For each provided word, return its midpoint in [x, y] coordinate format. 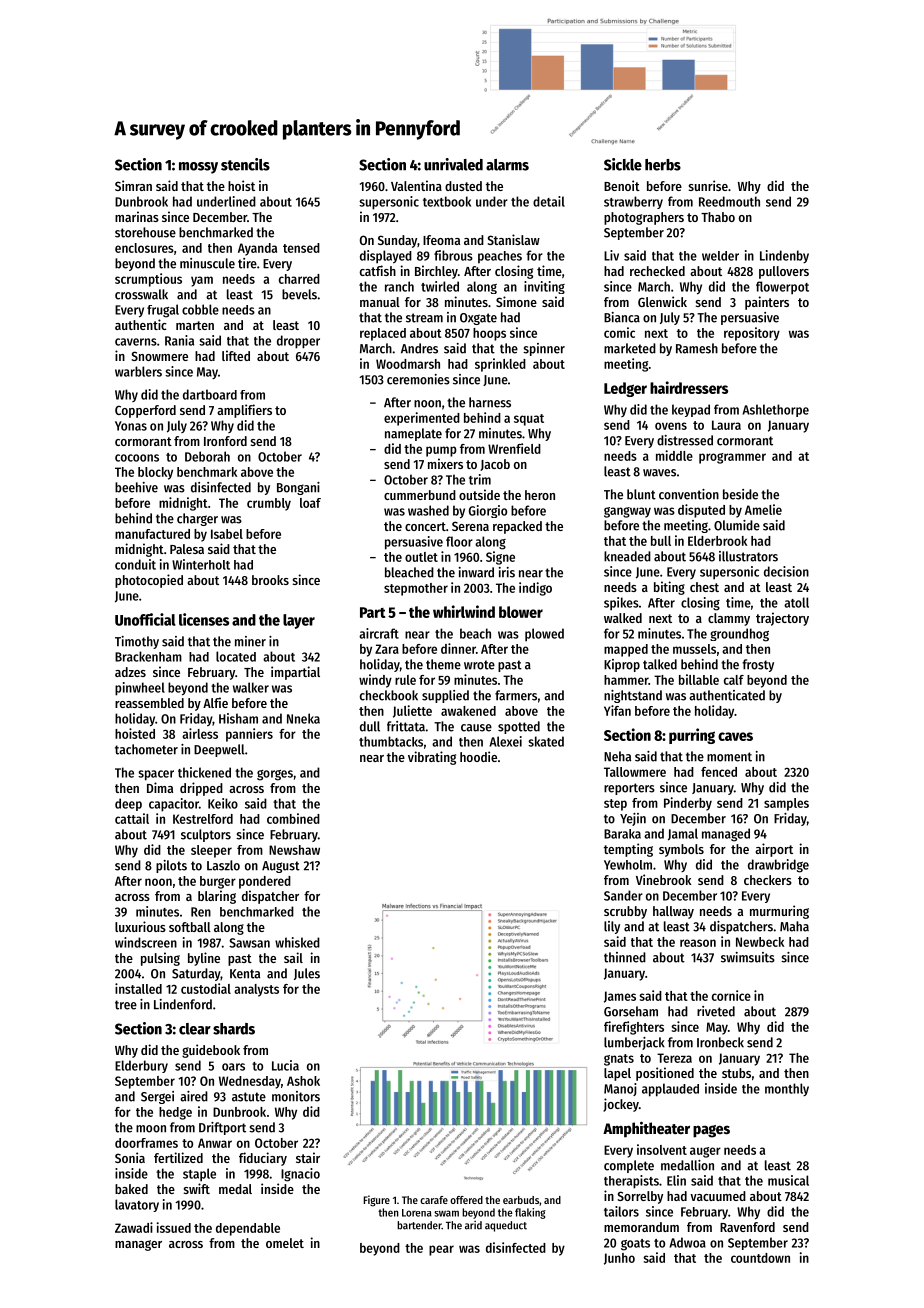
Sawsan [249, 943]
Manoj [620, 1089]
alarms [507, 165]
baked [131, 1189]
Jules [307, 974]
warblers [138, 371]
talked [660, 664]
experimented [422, 419]
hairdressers [689, 387]
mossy [198, 168]
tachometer [146, 749]
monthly [787, 1089]
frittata [406, 726]
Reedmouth [729, 201]
